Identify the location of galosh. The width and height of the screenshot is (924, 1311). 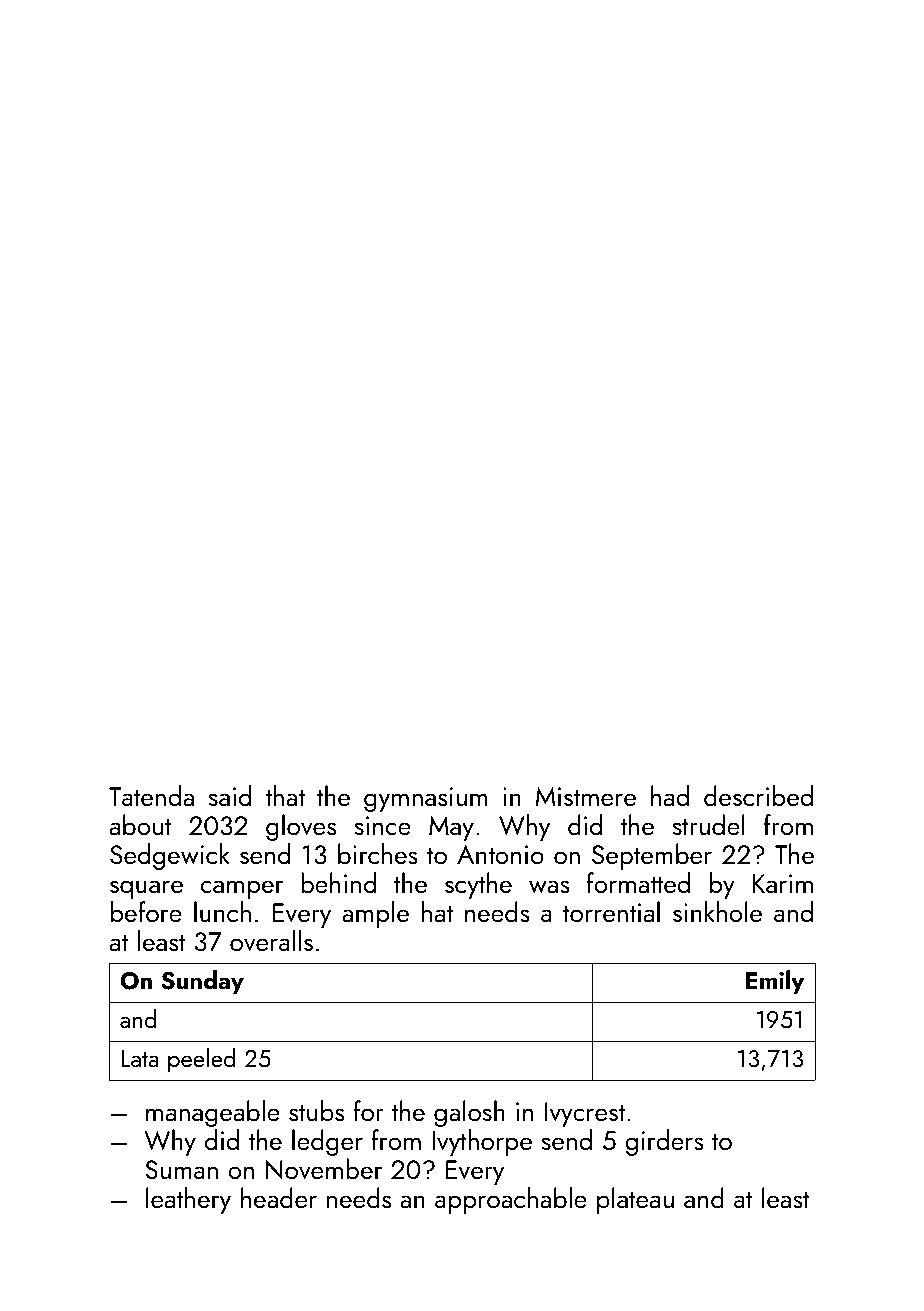
(469, 1113).
